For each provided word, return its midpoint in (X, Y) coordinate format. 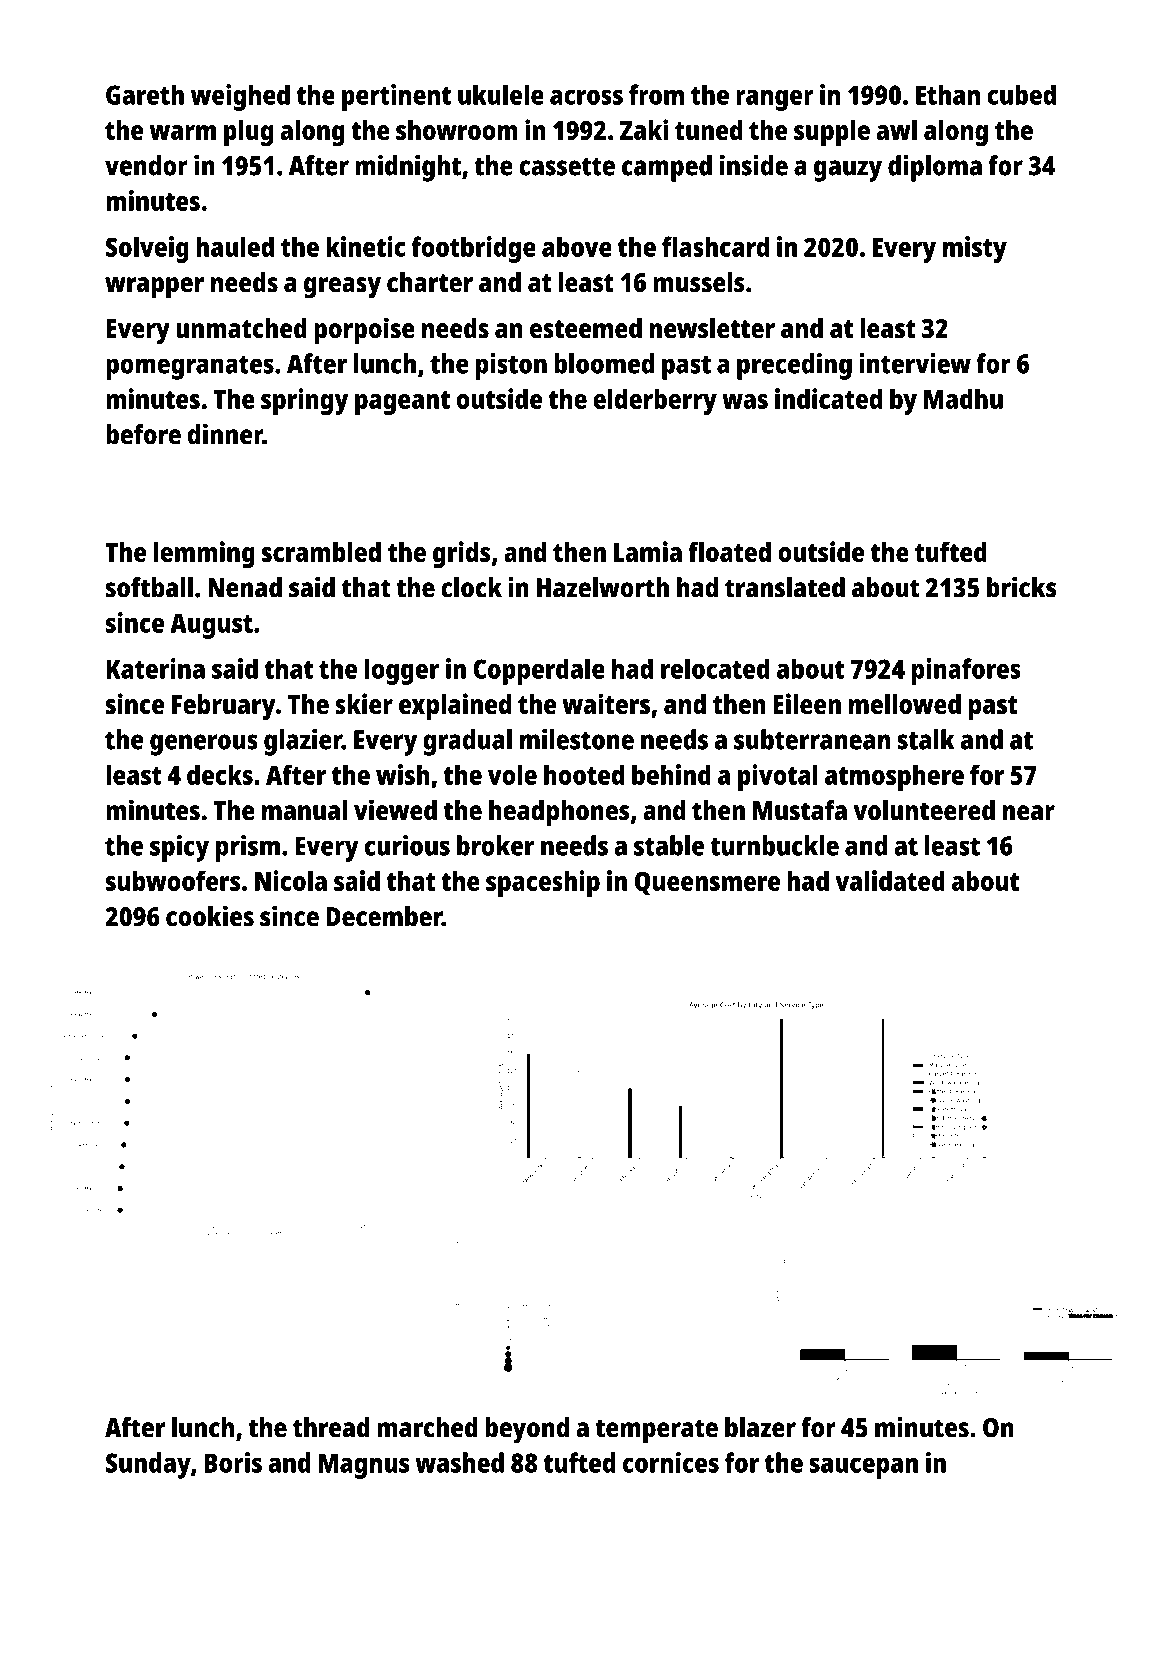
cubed (1021, 94)
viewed (395, 810)
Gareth (145, 94)
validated (890, 880)
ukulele (501, 94)
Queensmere (707, 883)
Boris (233, 1462)
